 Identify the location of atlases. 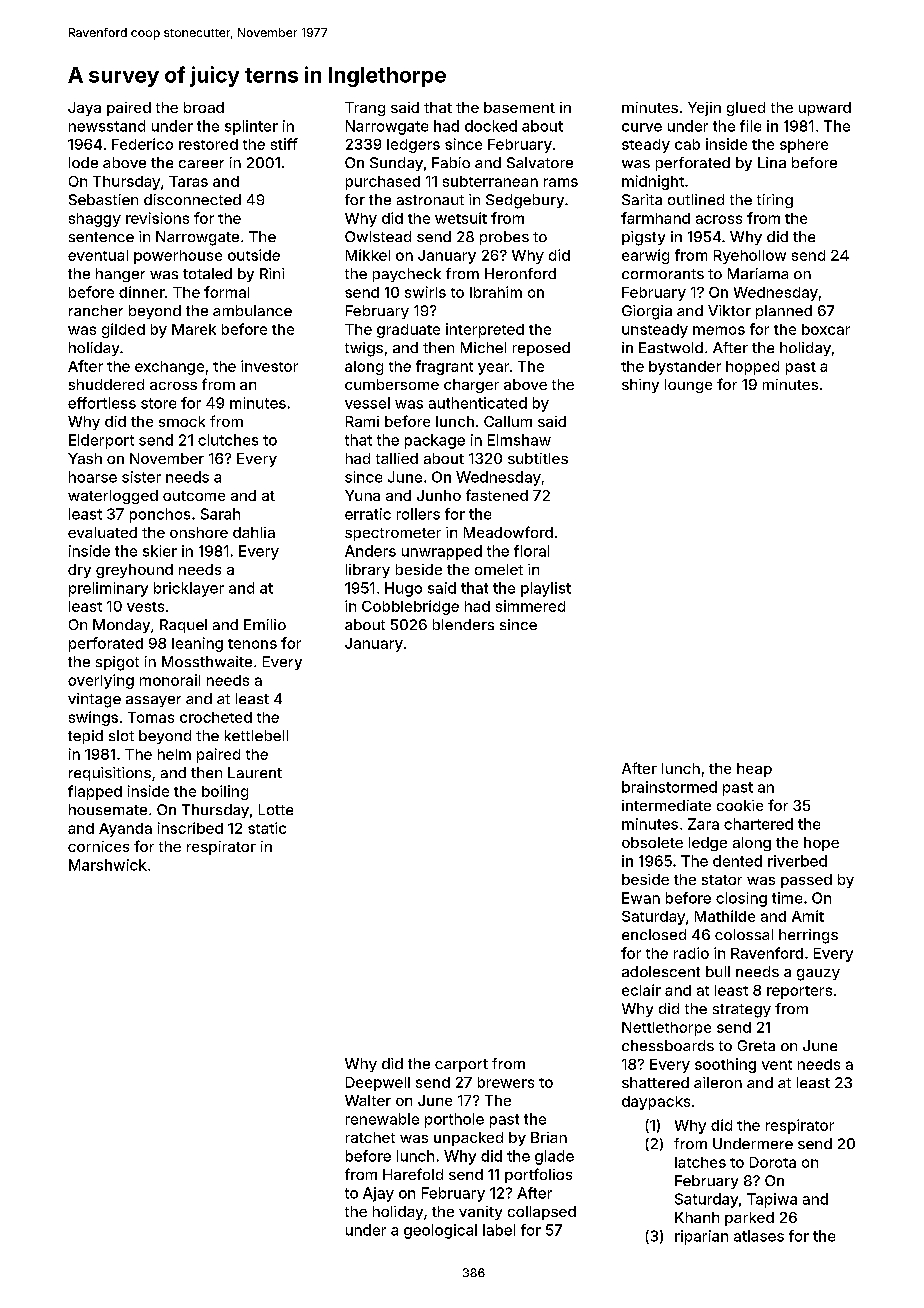
(759, 1236).
